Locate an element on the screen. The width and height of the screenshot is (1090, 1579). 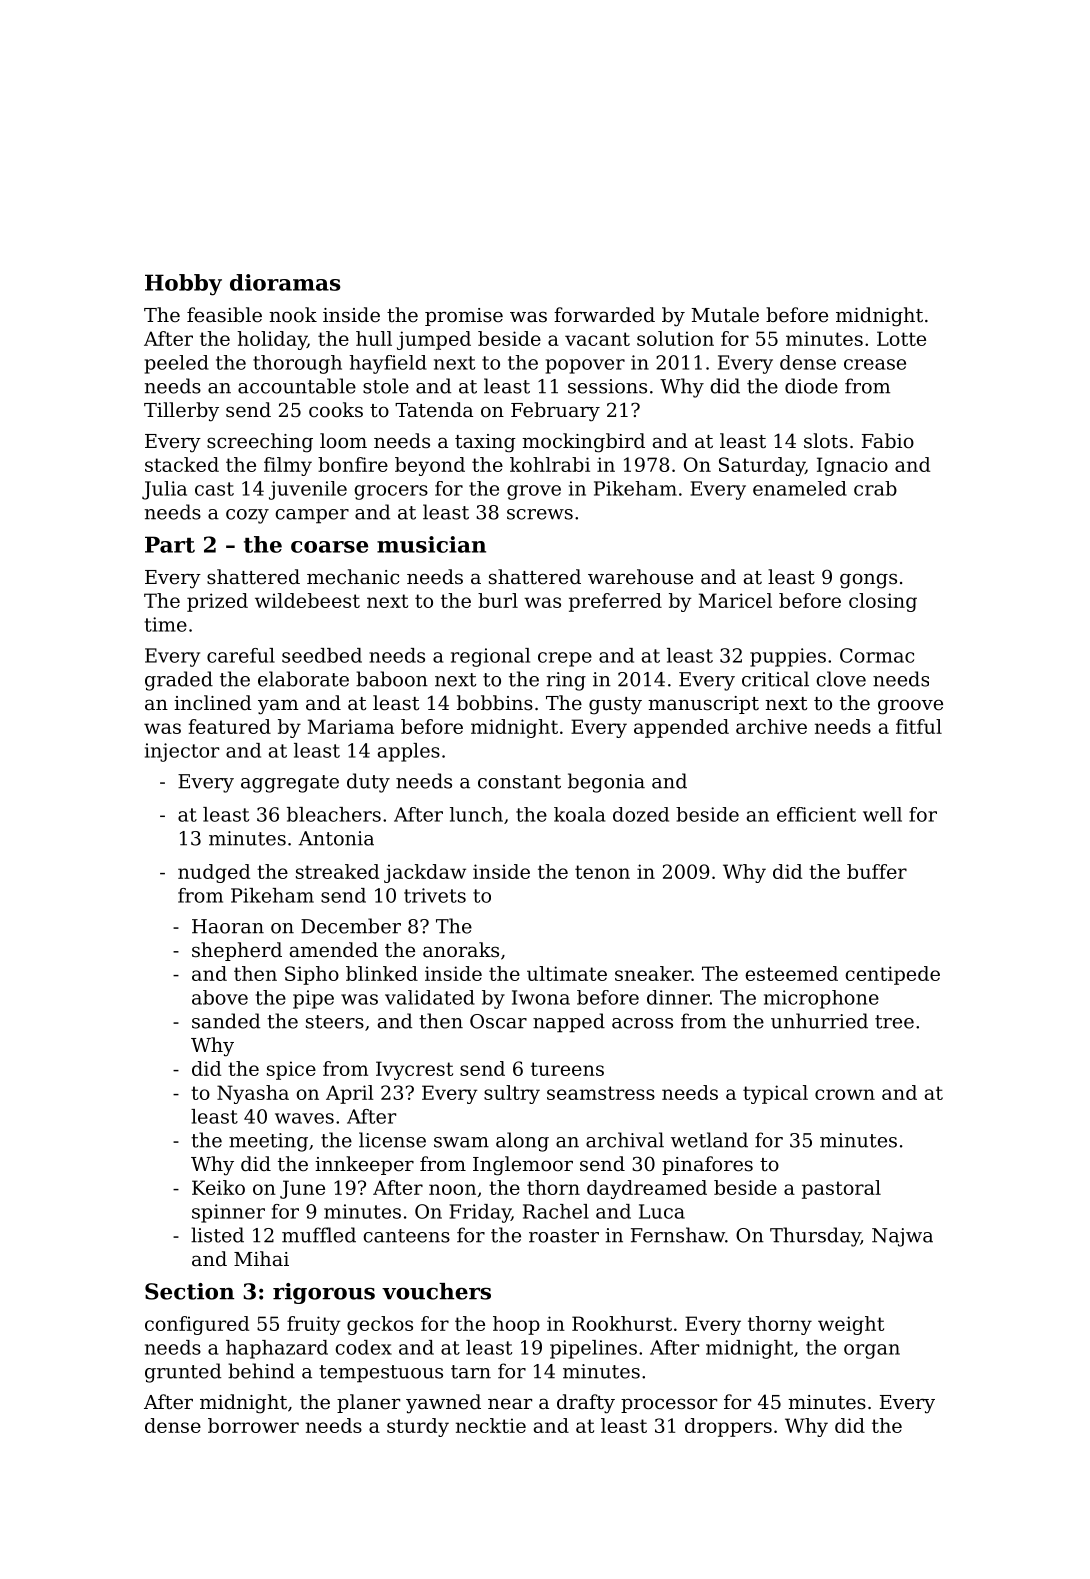
fruity is located at coordinates (314, 1325).
